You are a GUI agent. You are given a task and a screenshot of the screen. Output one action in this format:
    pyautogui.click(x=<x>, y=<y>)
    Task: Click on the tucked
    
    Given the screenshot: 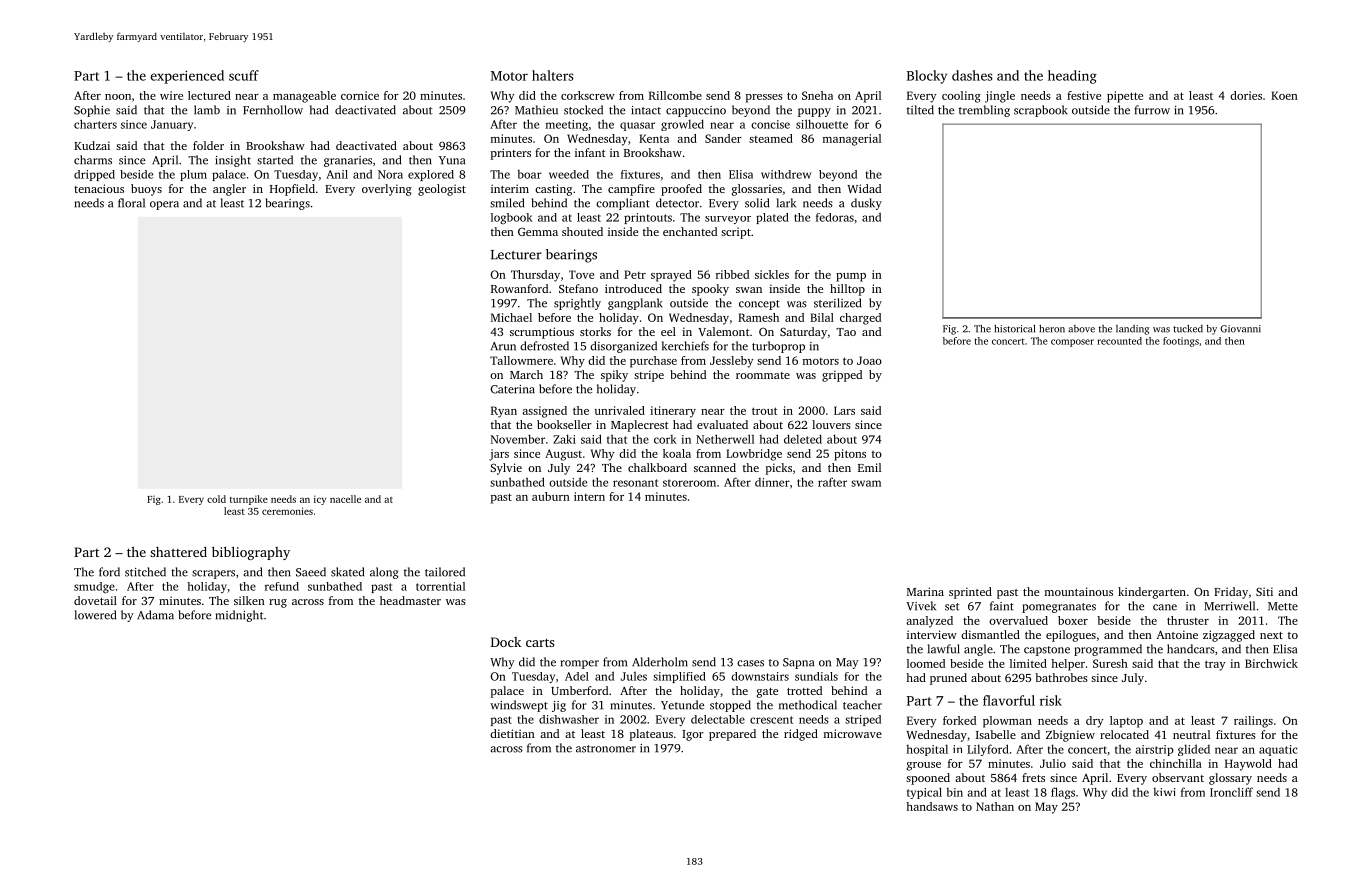 What is the action you would take?
    pyautogui.click(x=1188, y=329)
